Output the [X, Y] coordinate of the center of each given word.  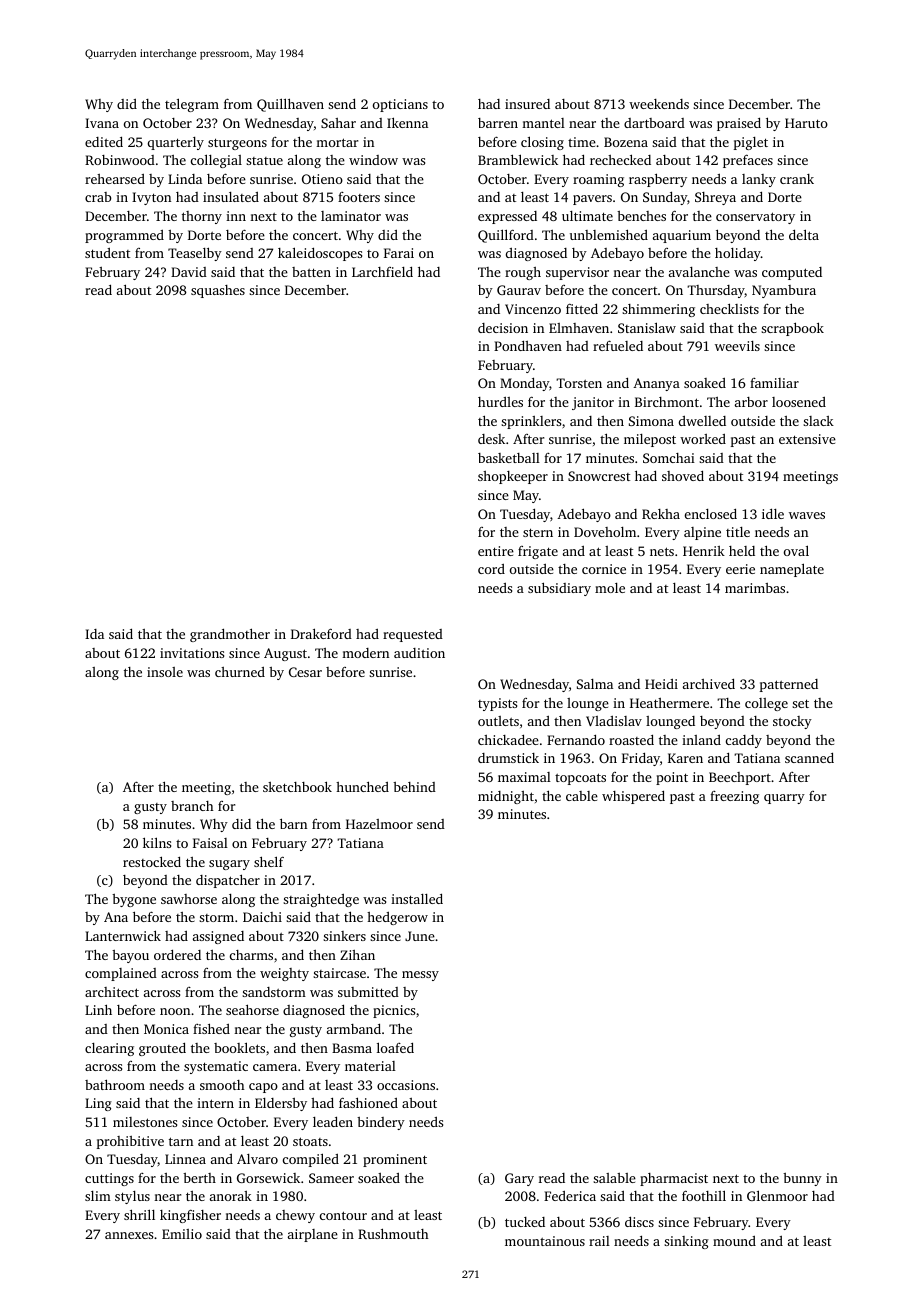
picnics [394, 1011]
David [189, 272]
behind [414, 787]
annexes [129, 1235]
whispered [633, 797]
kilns [157, 842]
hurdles [500, 402]
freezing [734, 797]
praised [739, 124]
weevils [737, 346]
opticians [400, 105]
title [738, 532]
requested [413, 635]
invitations [192, 653]
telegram [192, 105]
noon [175, 1011]
